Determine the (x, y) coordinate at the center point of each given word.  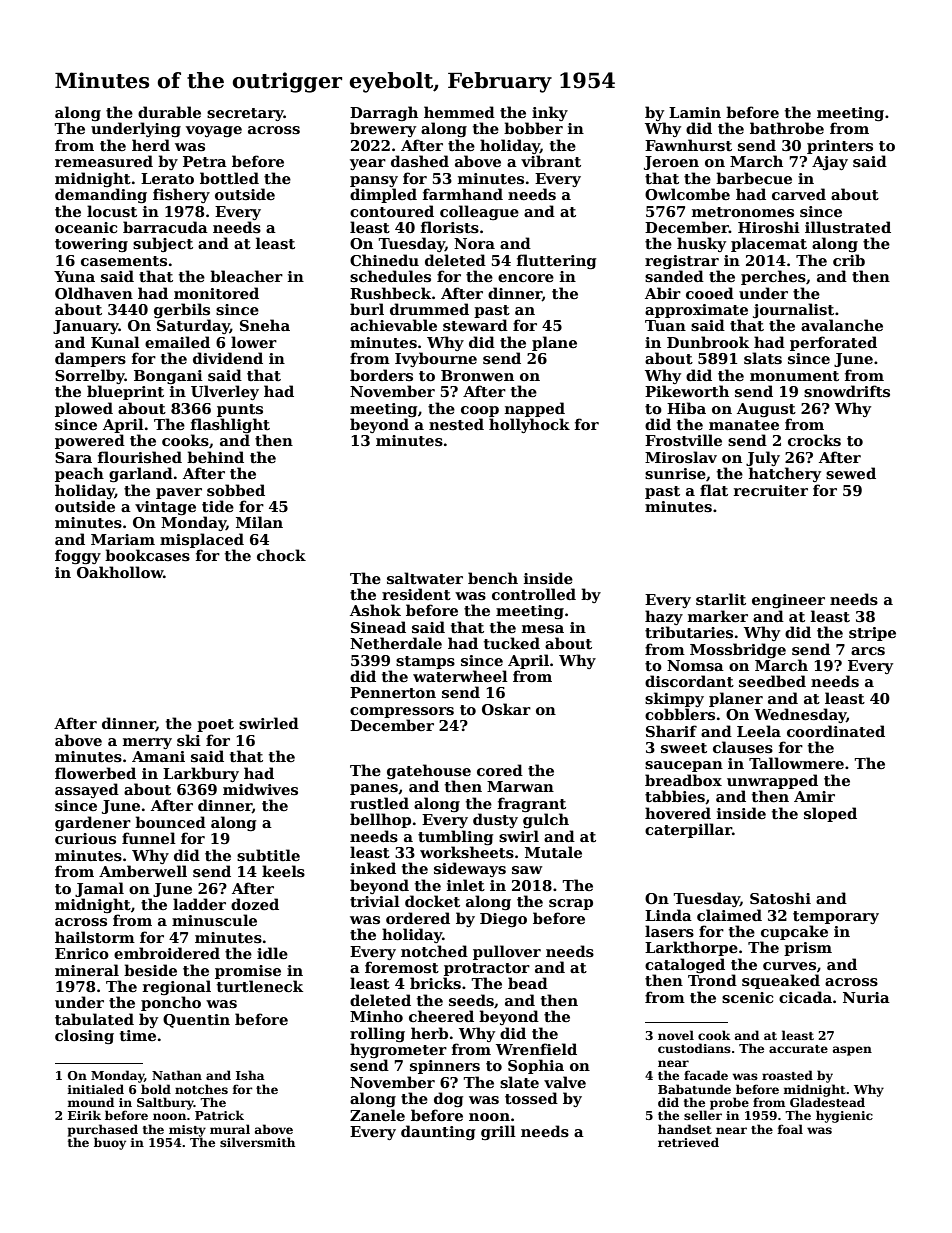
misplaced (202, 540)
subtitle (268, 855)
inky (550, 113)
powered (90, 441)
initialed (96, 1089)
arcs (868, 651)
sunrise (675, 473)
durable (169, 112)
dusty (495, 820)
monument (794, 376)
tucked (512, 643)
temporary (836, 917)
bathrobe (787, 128)
